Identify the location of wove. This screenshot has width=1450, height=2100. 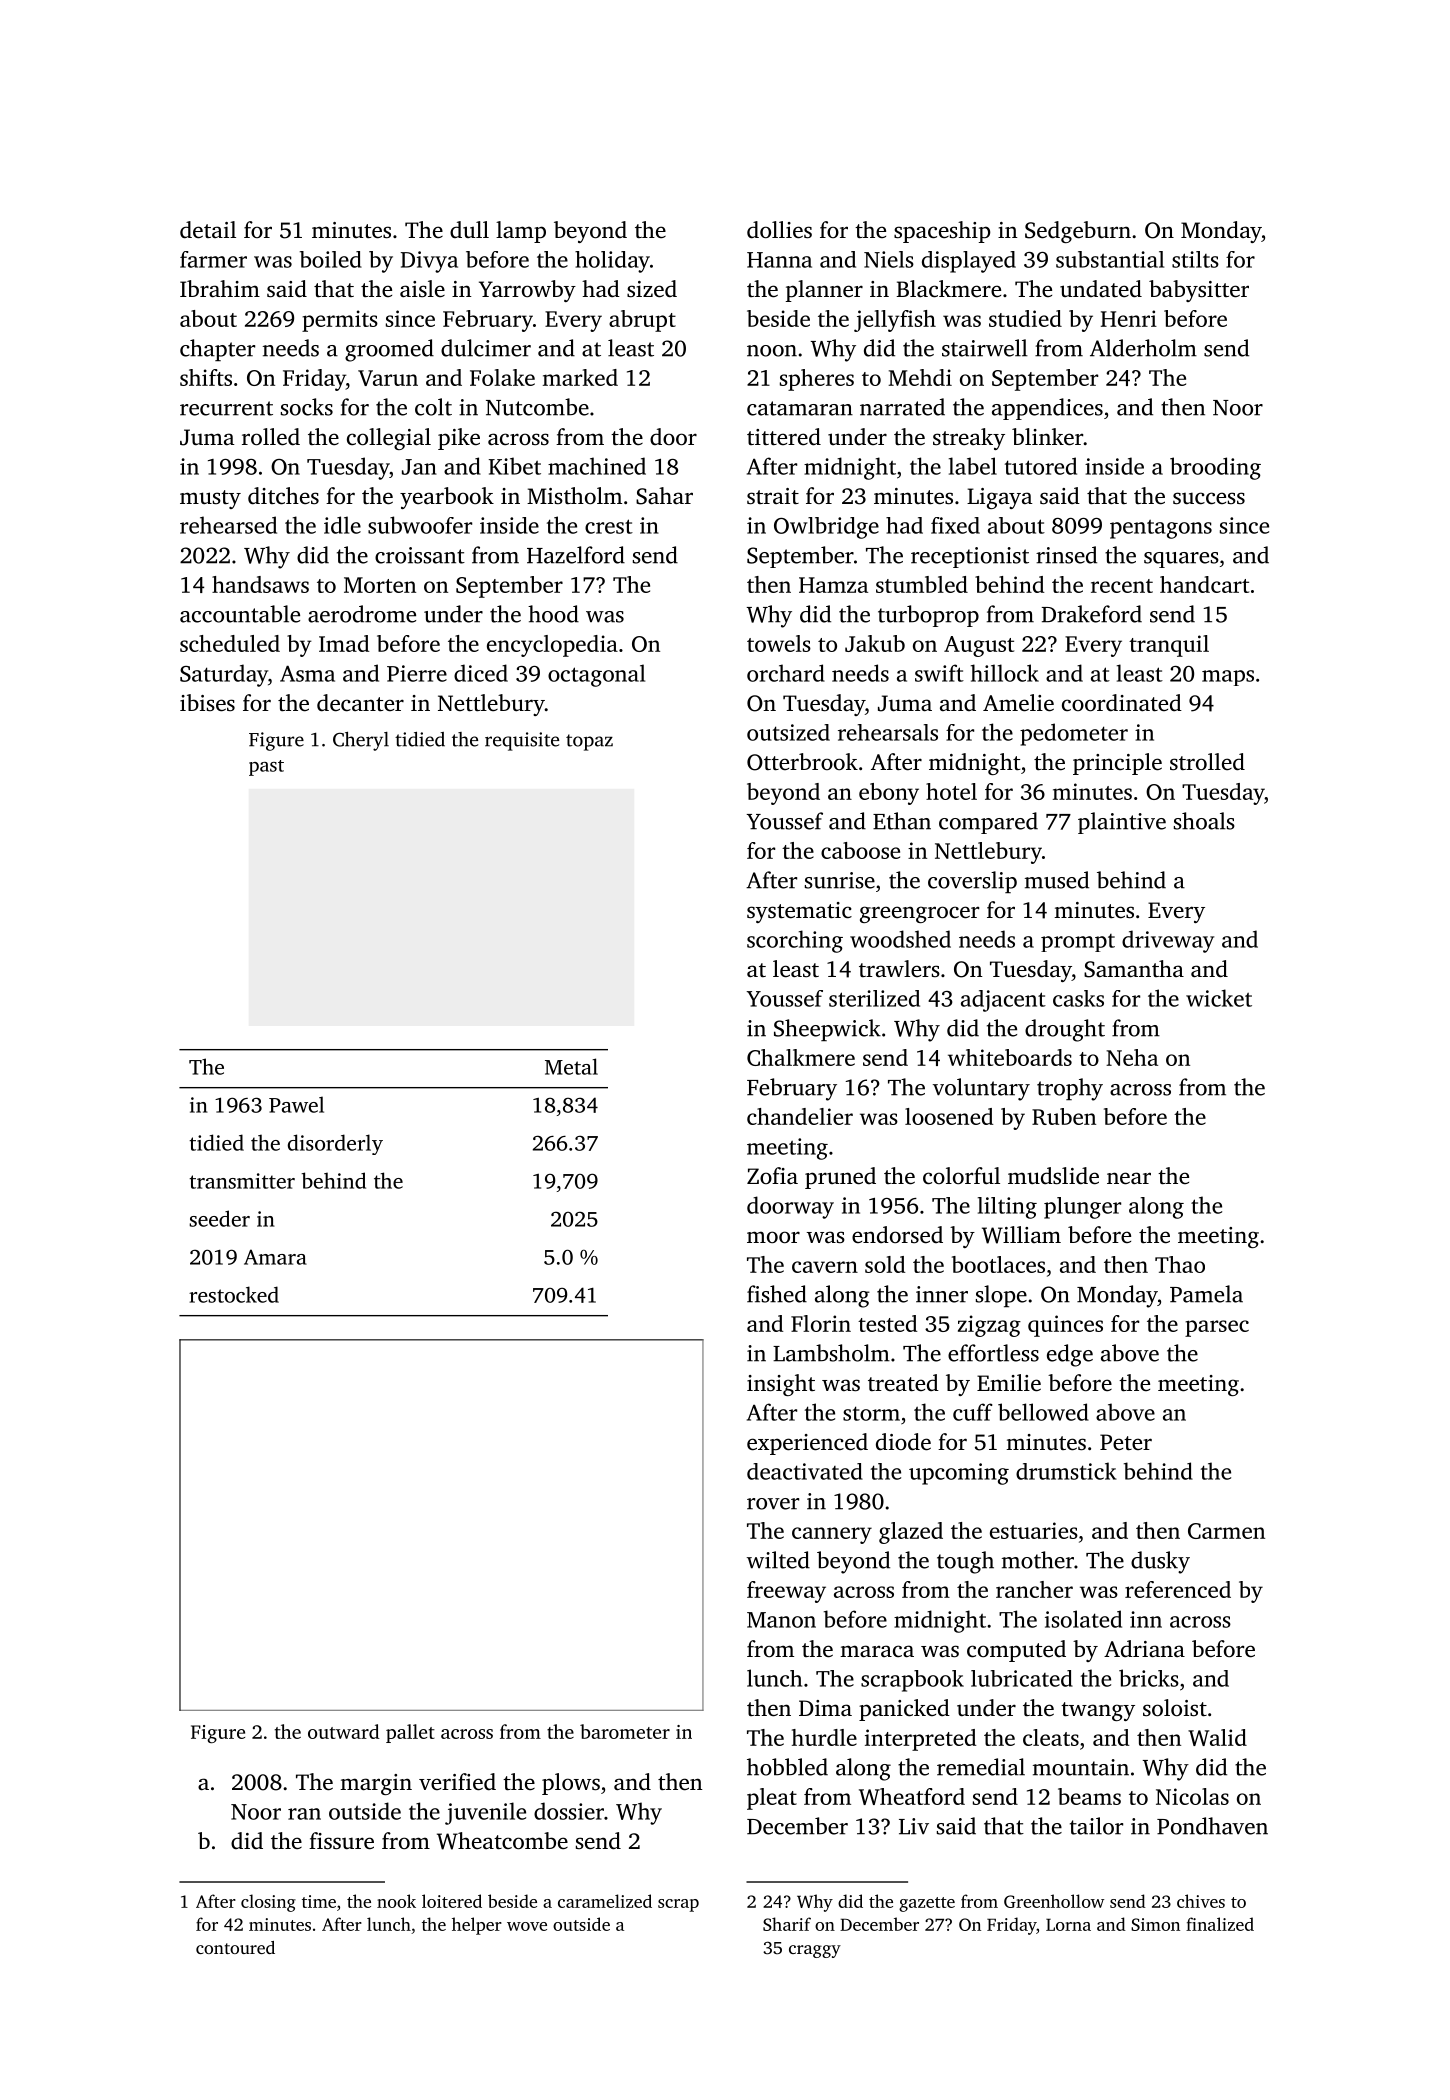
(527, 1926).
